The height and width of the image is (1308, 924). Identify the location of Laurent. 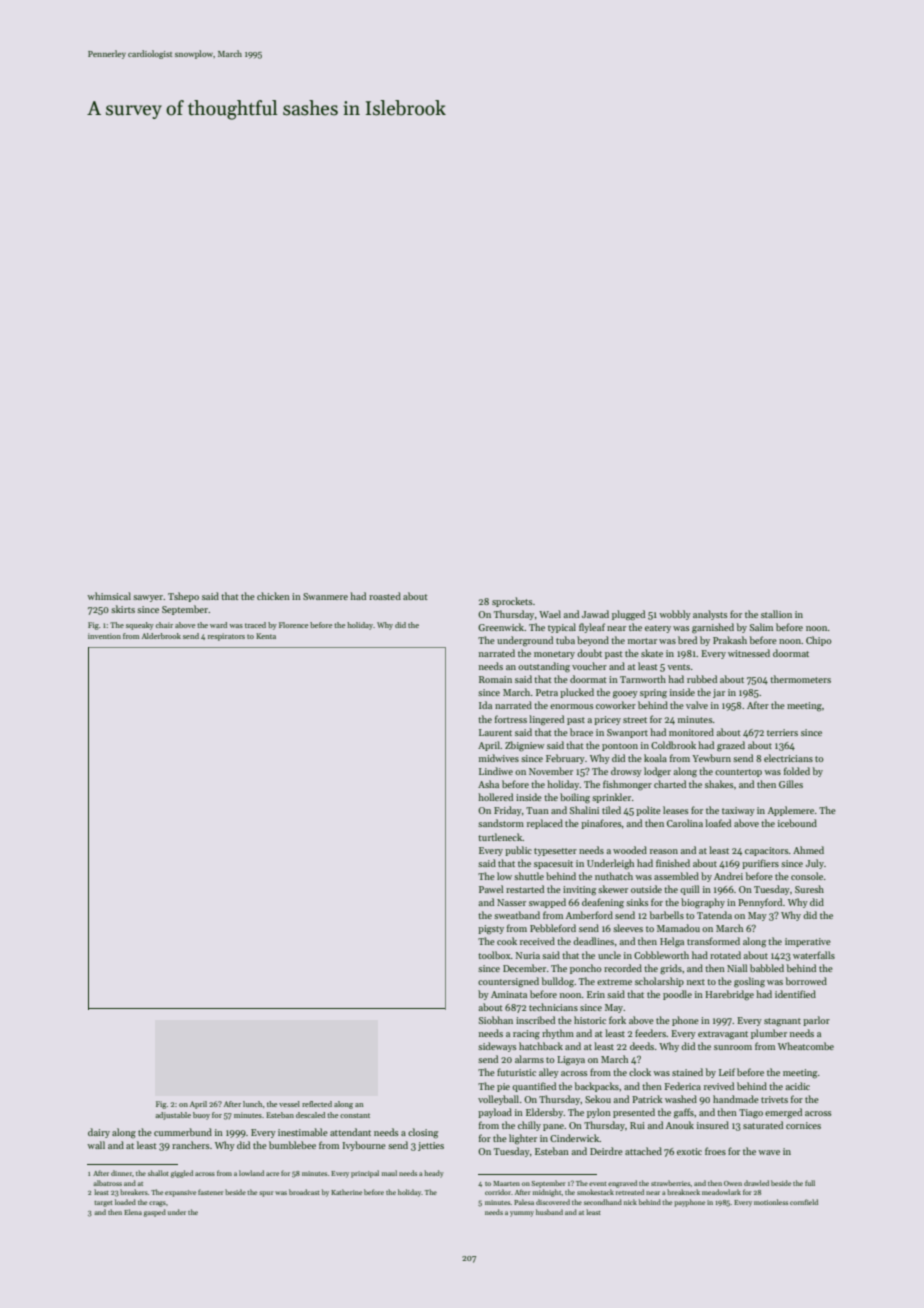
(495, 732).
